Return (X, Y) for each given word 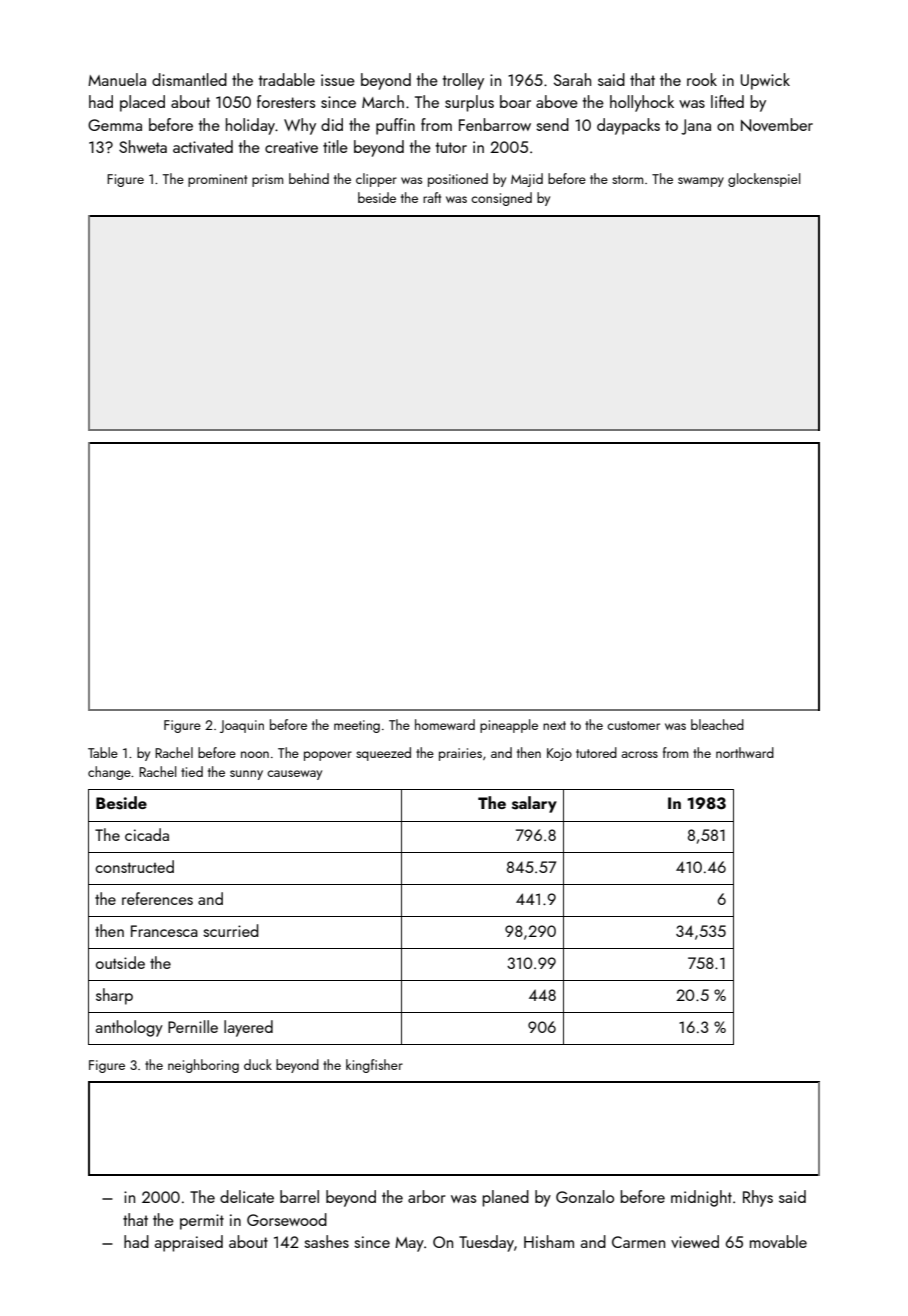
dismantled (189, 79)
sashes (326, 1241)
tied (192, 771)
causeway (294, 775)
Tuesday (486, 1243)
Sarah (572, 79)
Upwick (765, 81)
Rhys (758, 1198)
